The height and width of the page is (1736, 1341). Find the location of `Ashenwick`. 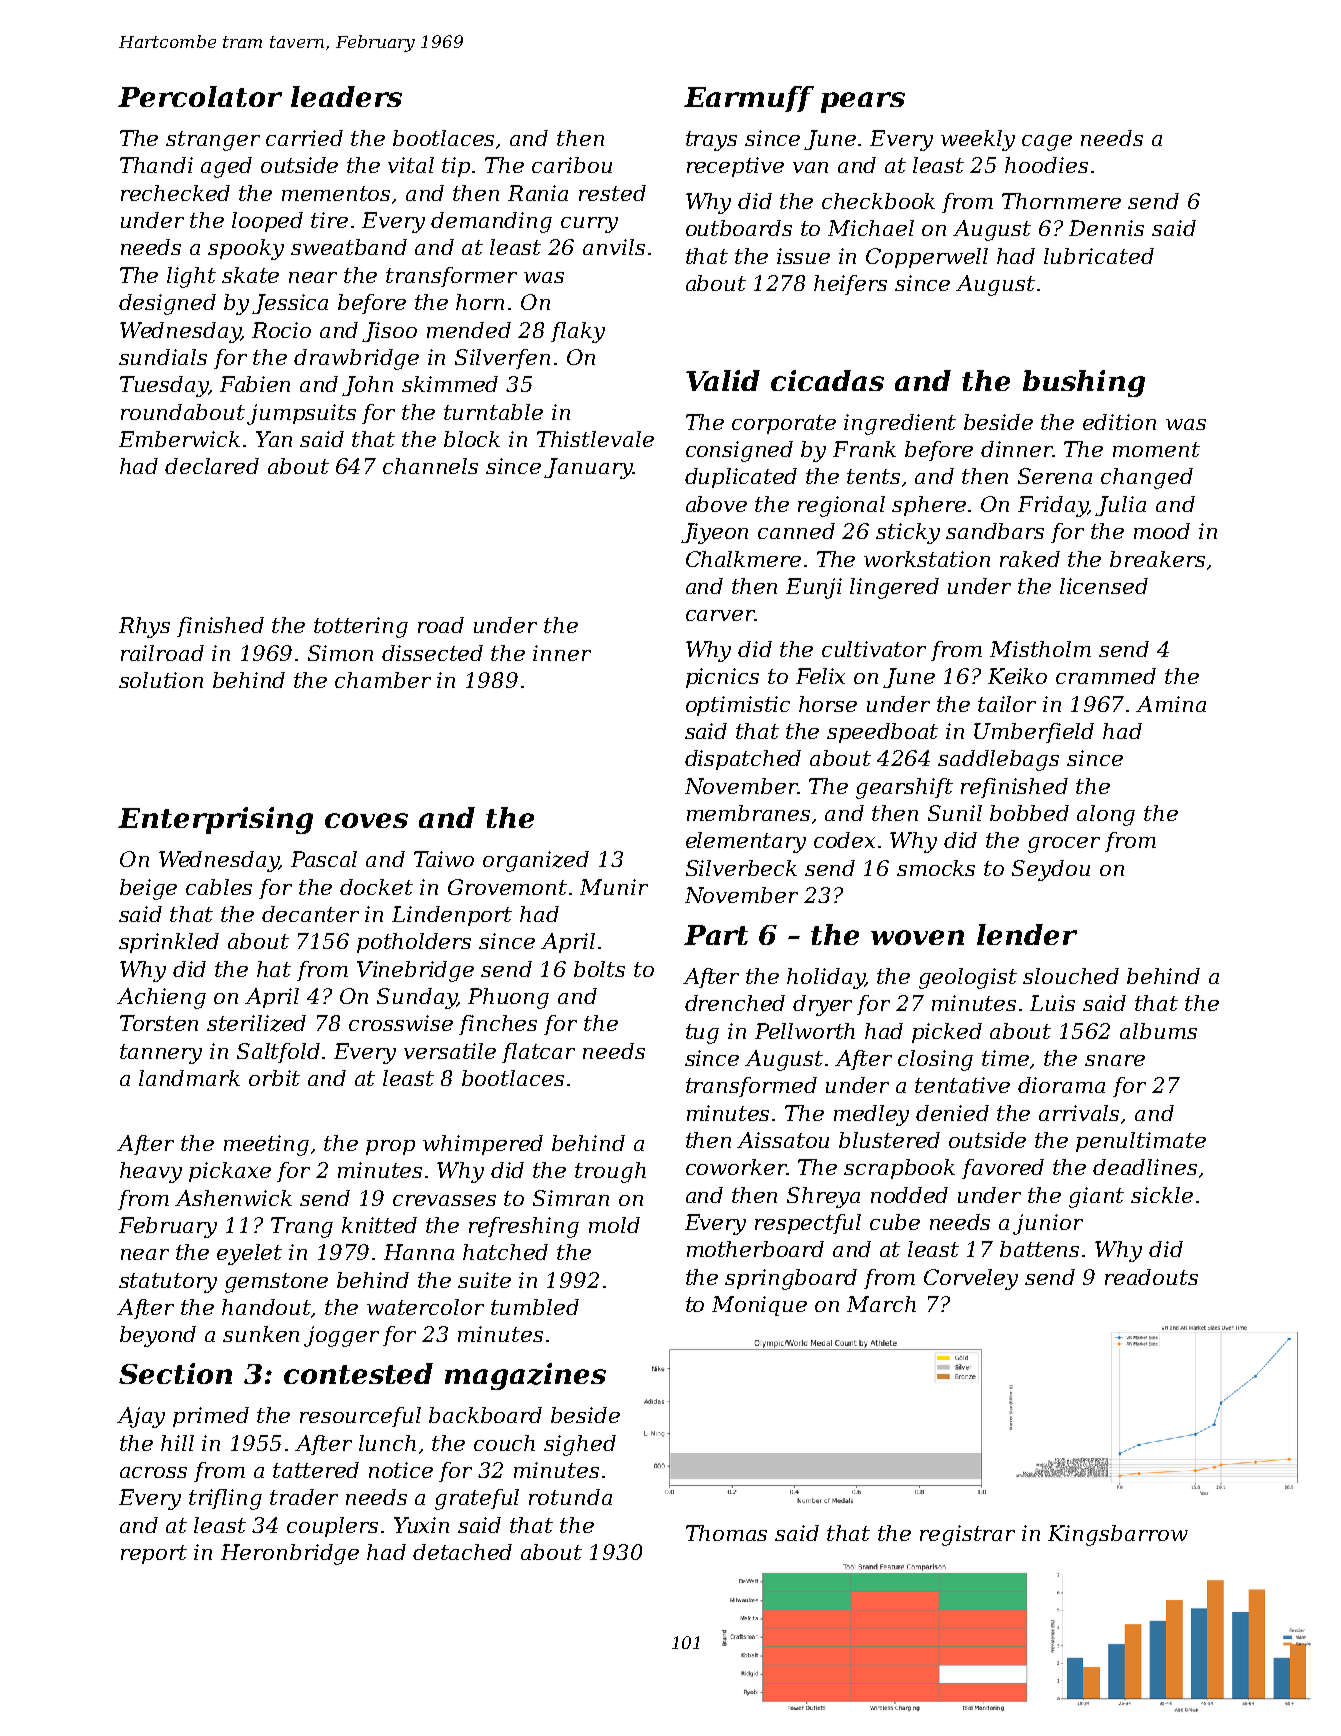

Ashenwick is located at coordinates (233, 1198).
